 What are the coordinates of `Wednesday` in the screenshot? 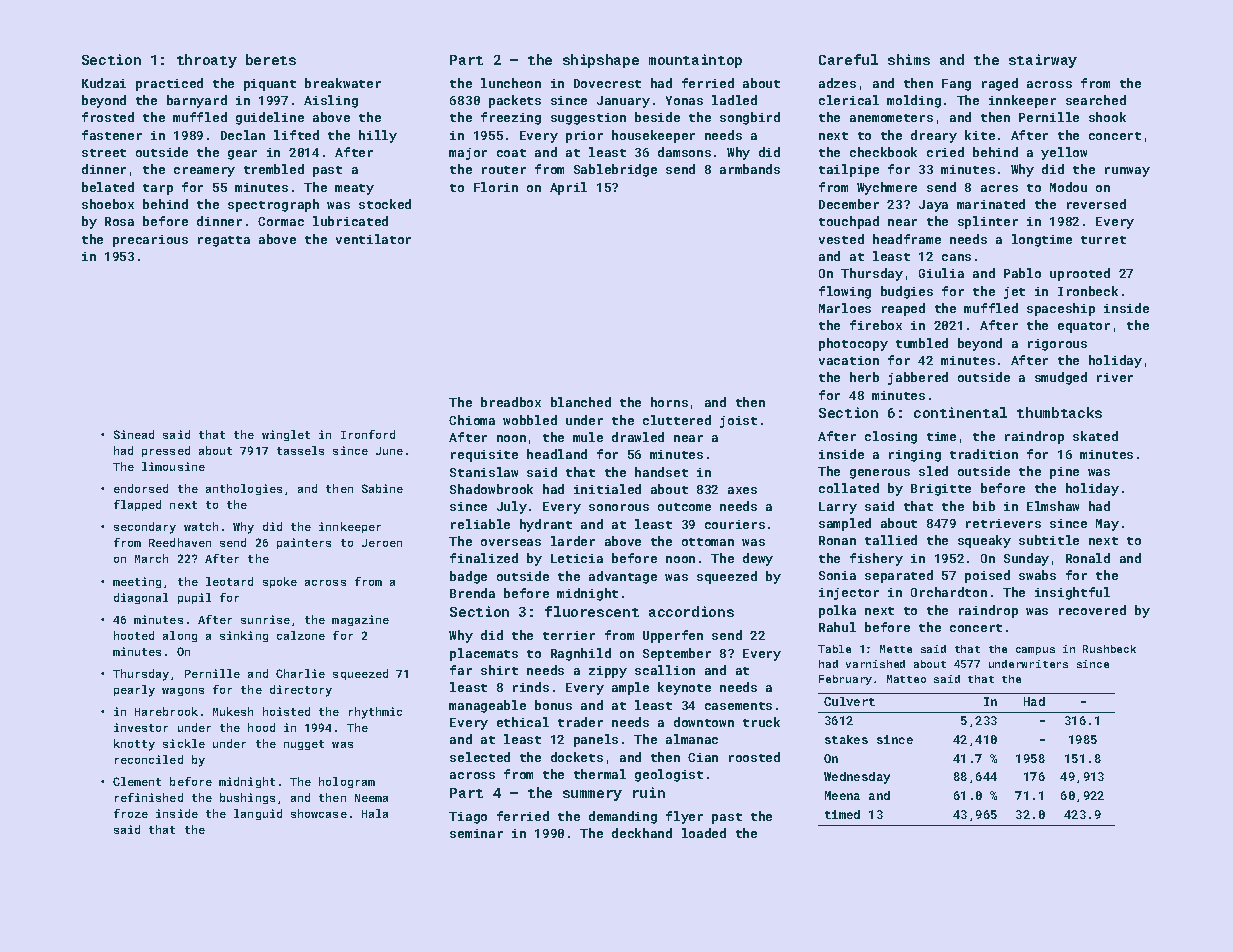 It's located at (857, 778).
